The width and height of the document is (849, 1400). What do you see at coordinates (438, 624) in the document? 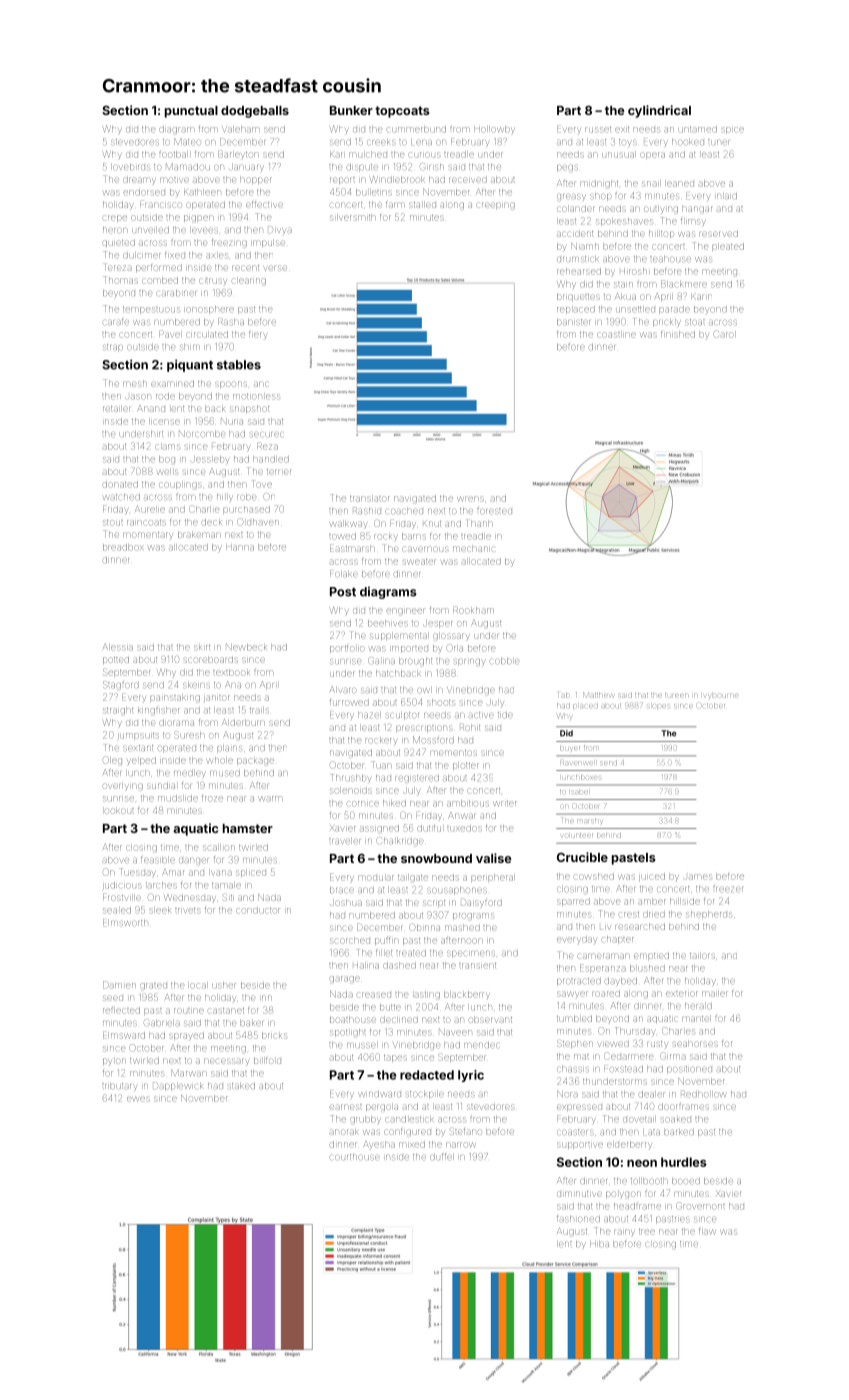
I see `Jesper` at bounding box center [438, 624].
